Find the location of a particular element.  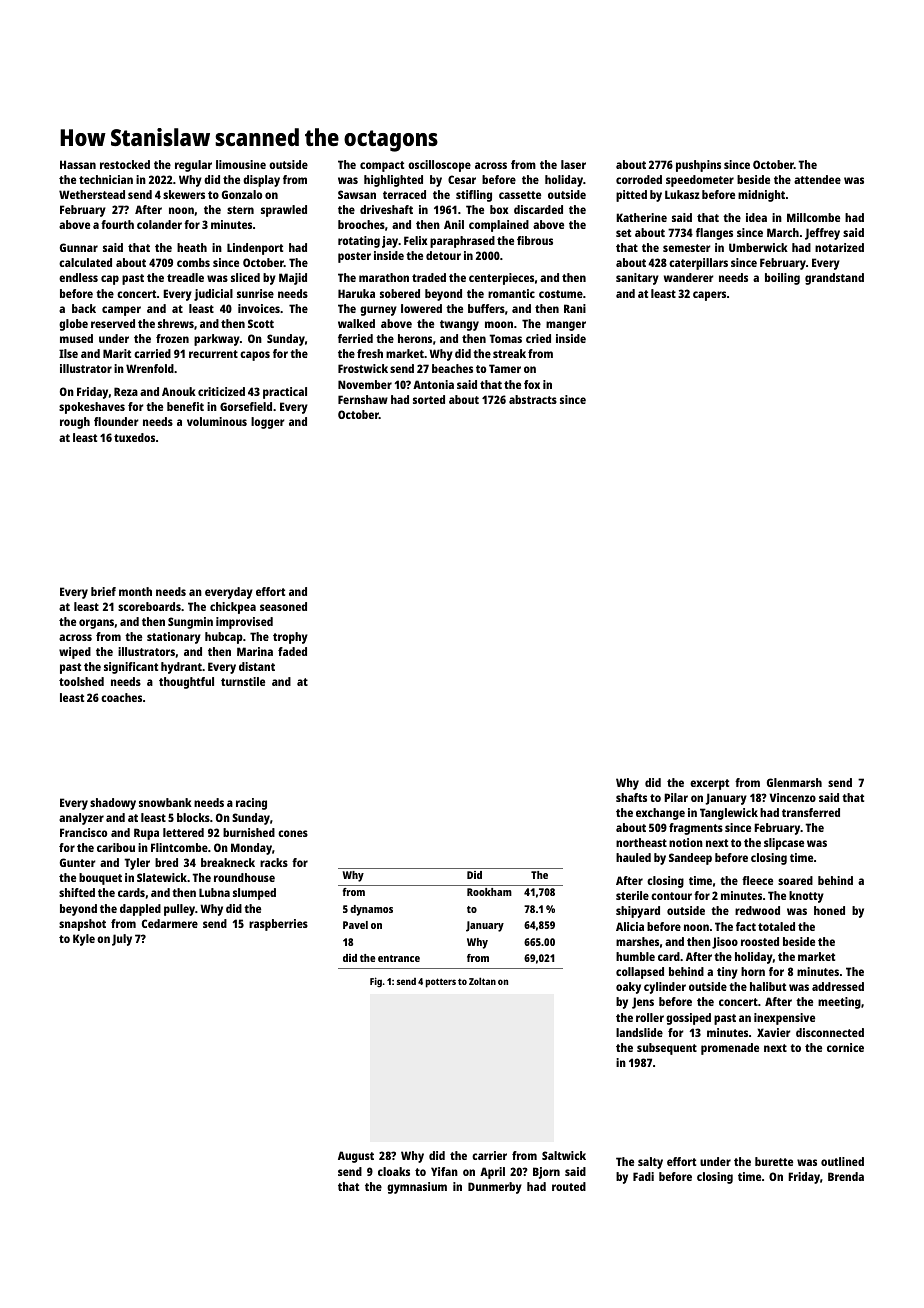

Anil is located at coordinates (454, 224).
